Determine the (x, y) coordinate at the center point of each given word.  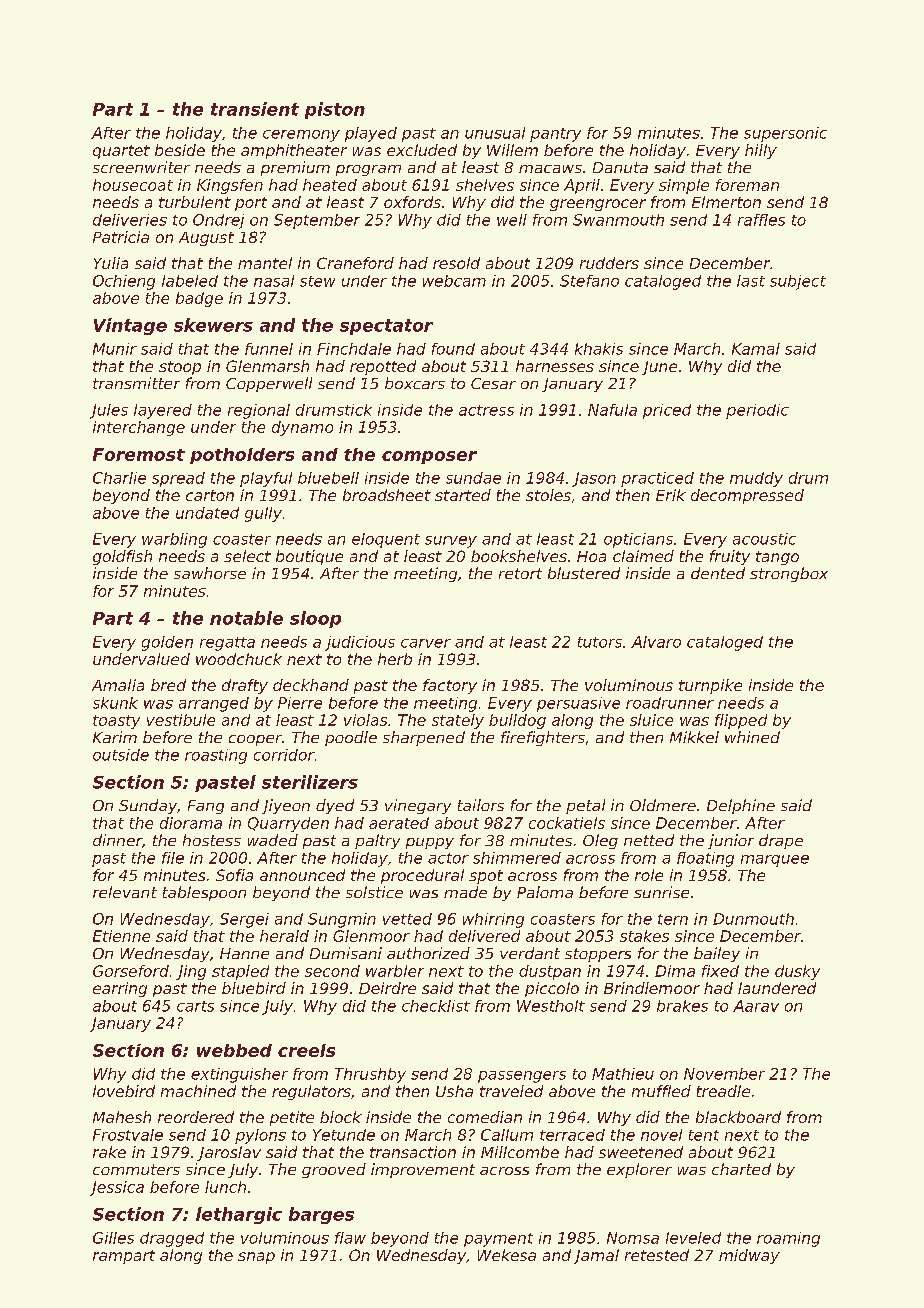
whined (752, 737)
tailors (481, 805)
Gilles (113, 1238)
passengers (522, 1077)
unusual (495, 133)
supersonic (785, 134)
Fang (206, 807)
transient (255, 109)
